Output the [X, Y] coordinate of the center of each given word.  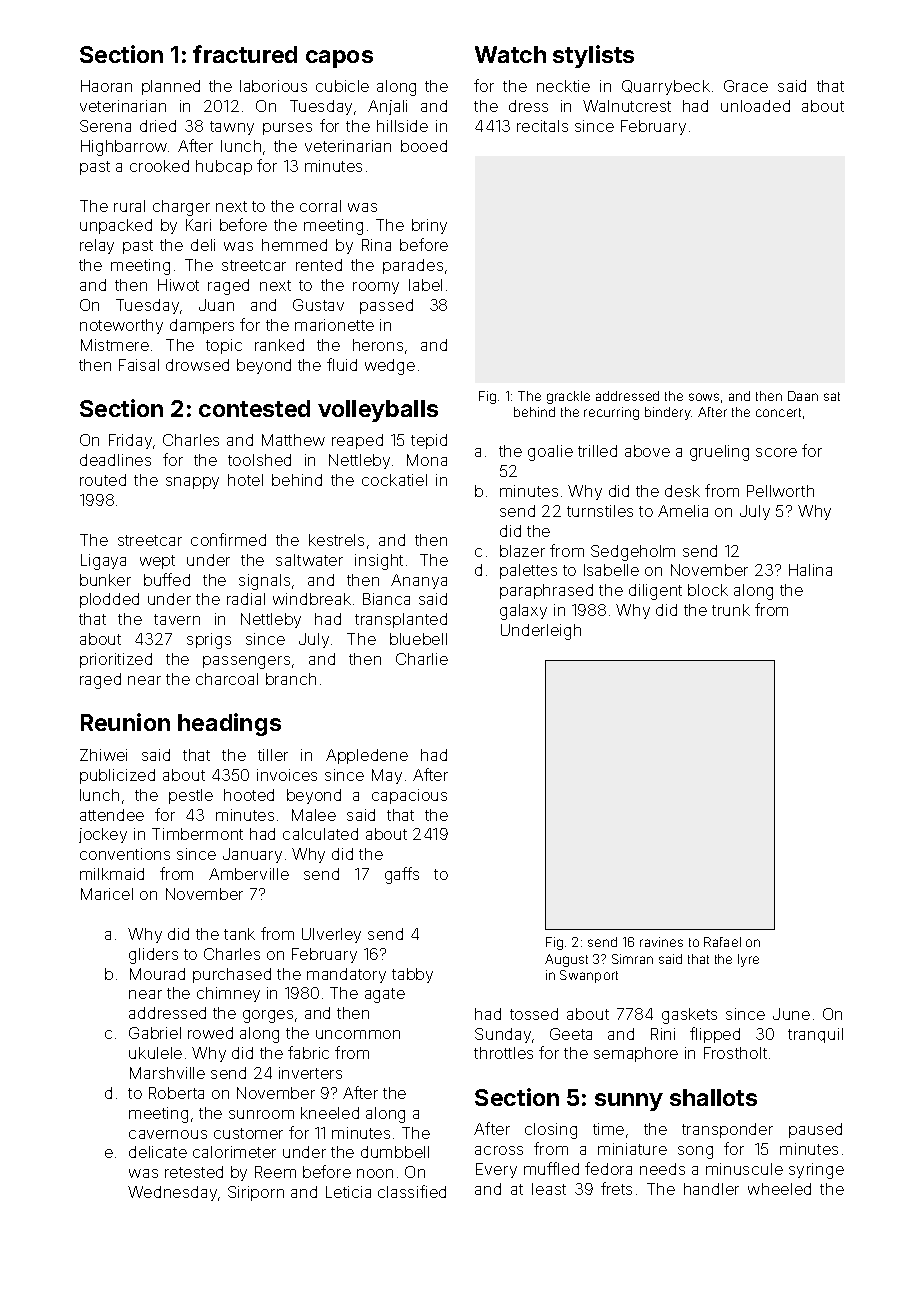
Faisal [139, 365]
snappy [192, 483]
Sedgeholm [633, 553]
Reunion [125, 722]
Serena [105, 126]
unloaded [755, 106]
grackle [568, 397]
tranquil [815, 1035]
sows [704, 397]
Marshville [167, 1073]
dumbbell [395, 1152]
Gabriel [155, 1033]
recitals [542, 126]
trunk [731, 610]
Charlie [422, 659]
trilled [597, 451]
